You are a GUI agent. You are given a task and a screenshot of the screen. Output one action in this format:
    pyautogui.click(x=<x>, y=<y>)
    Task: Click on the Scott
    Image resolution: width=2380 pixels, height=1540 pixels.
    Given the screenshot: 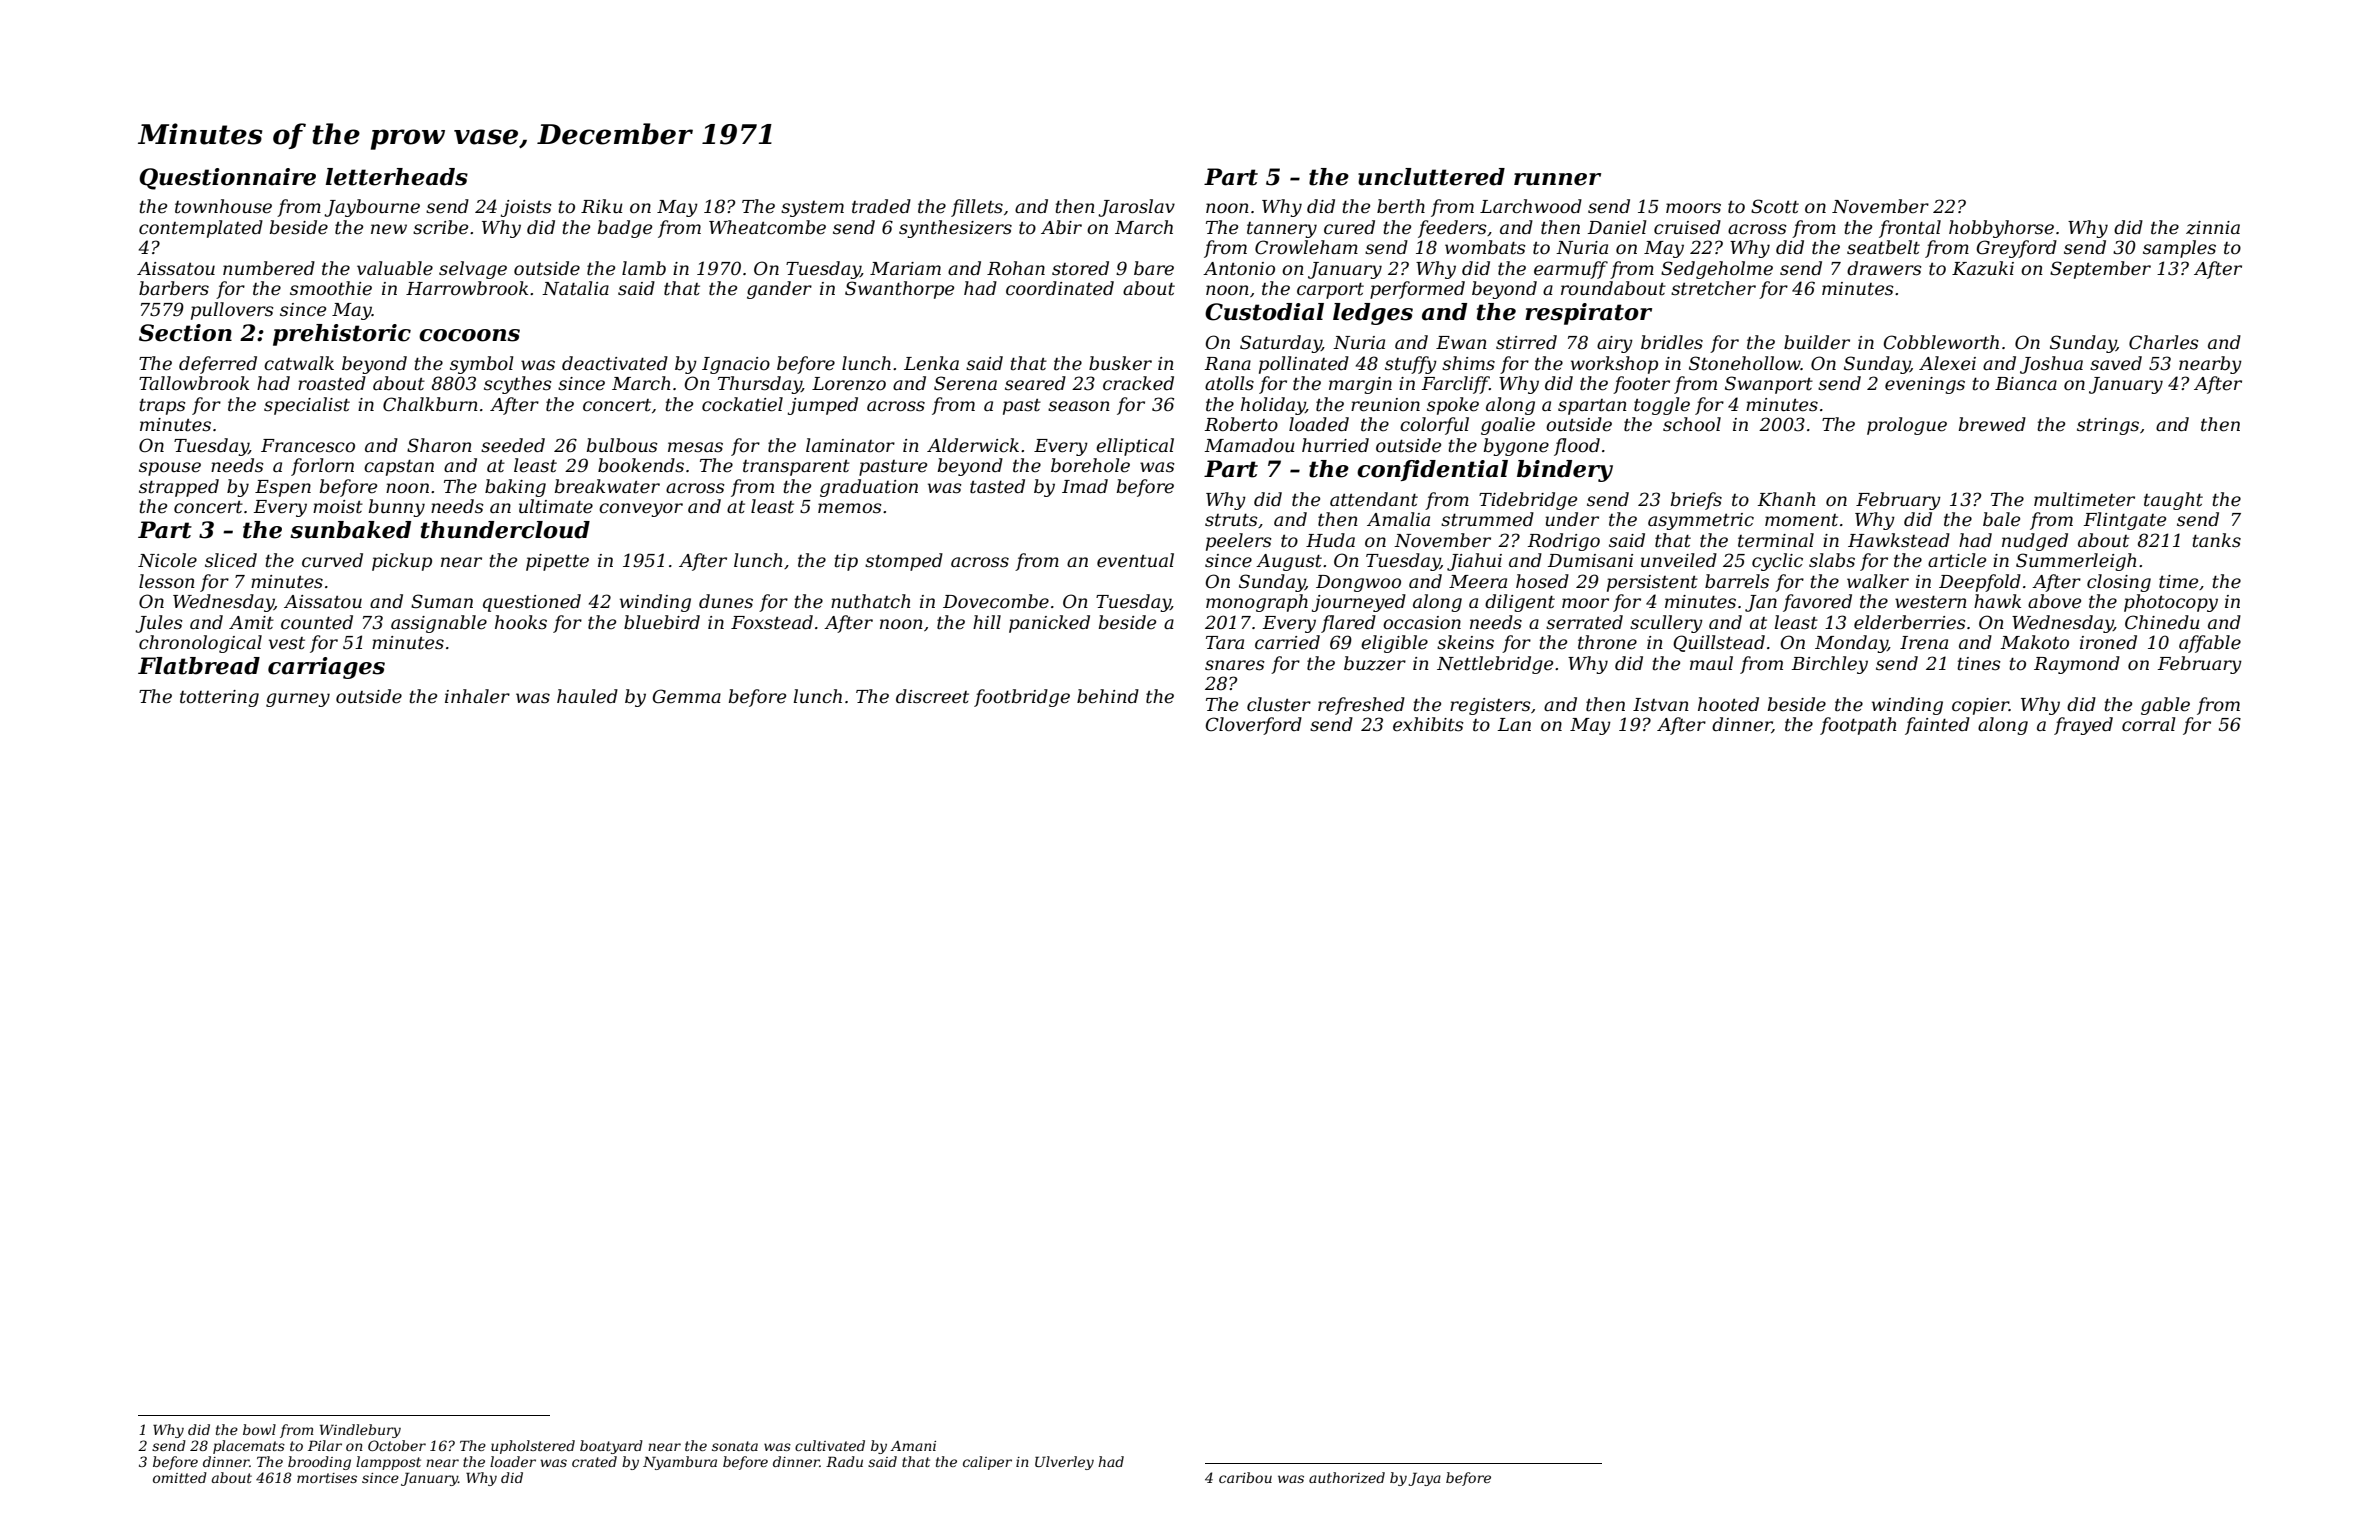 What is the action you would take?
    pyautogui.click(x=1775, y=206)
